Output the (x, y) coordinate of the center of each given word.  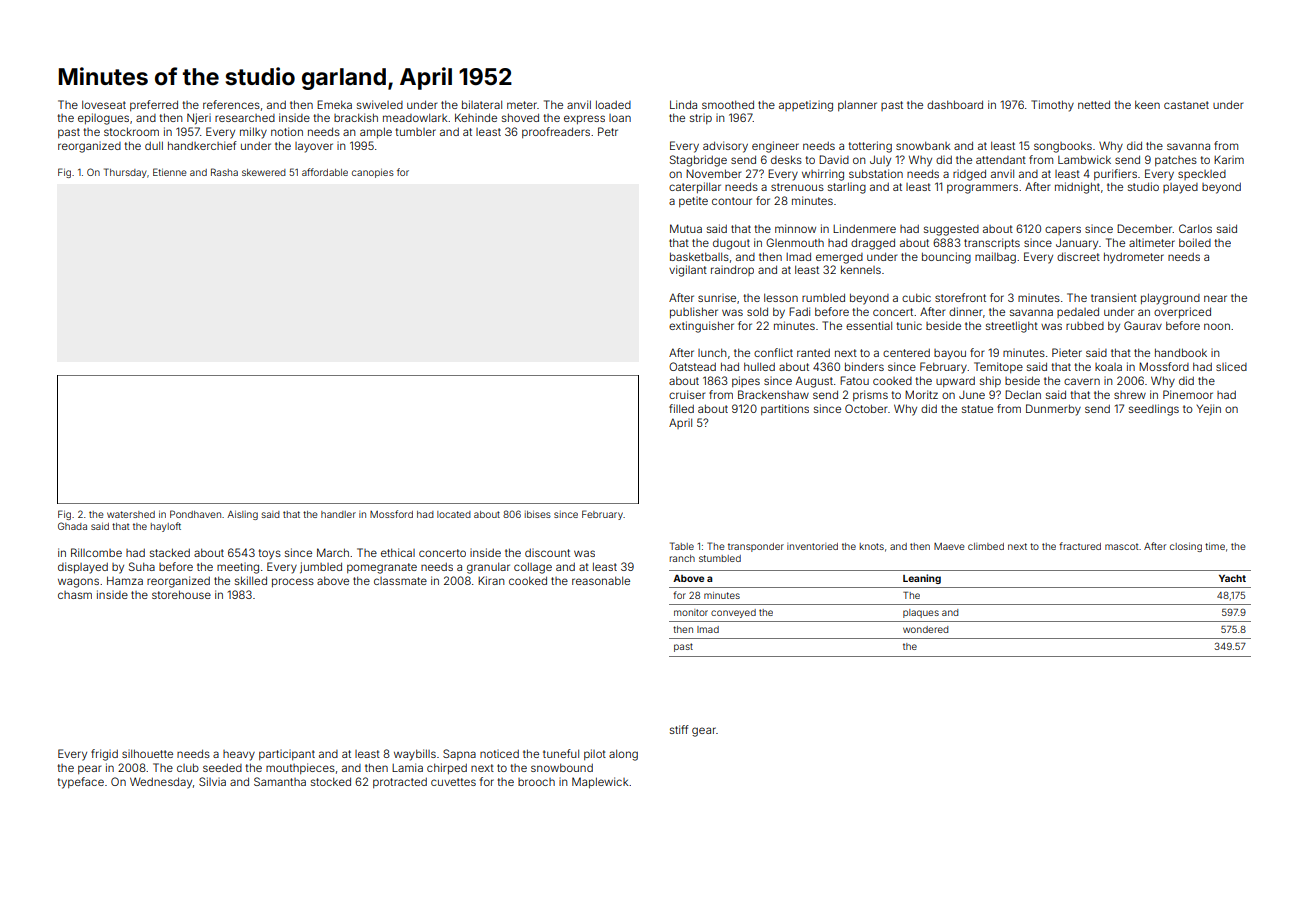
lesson (781, 297)
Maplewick (600, 782)
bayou (950, 354)
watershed (131, 514)
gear (704, 732)
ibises (538, 514)
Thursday (125, 173)
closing (1186, 547)
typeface (81, 783)
